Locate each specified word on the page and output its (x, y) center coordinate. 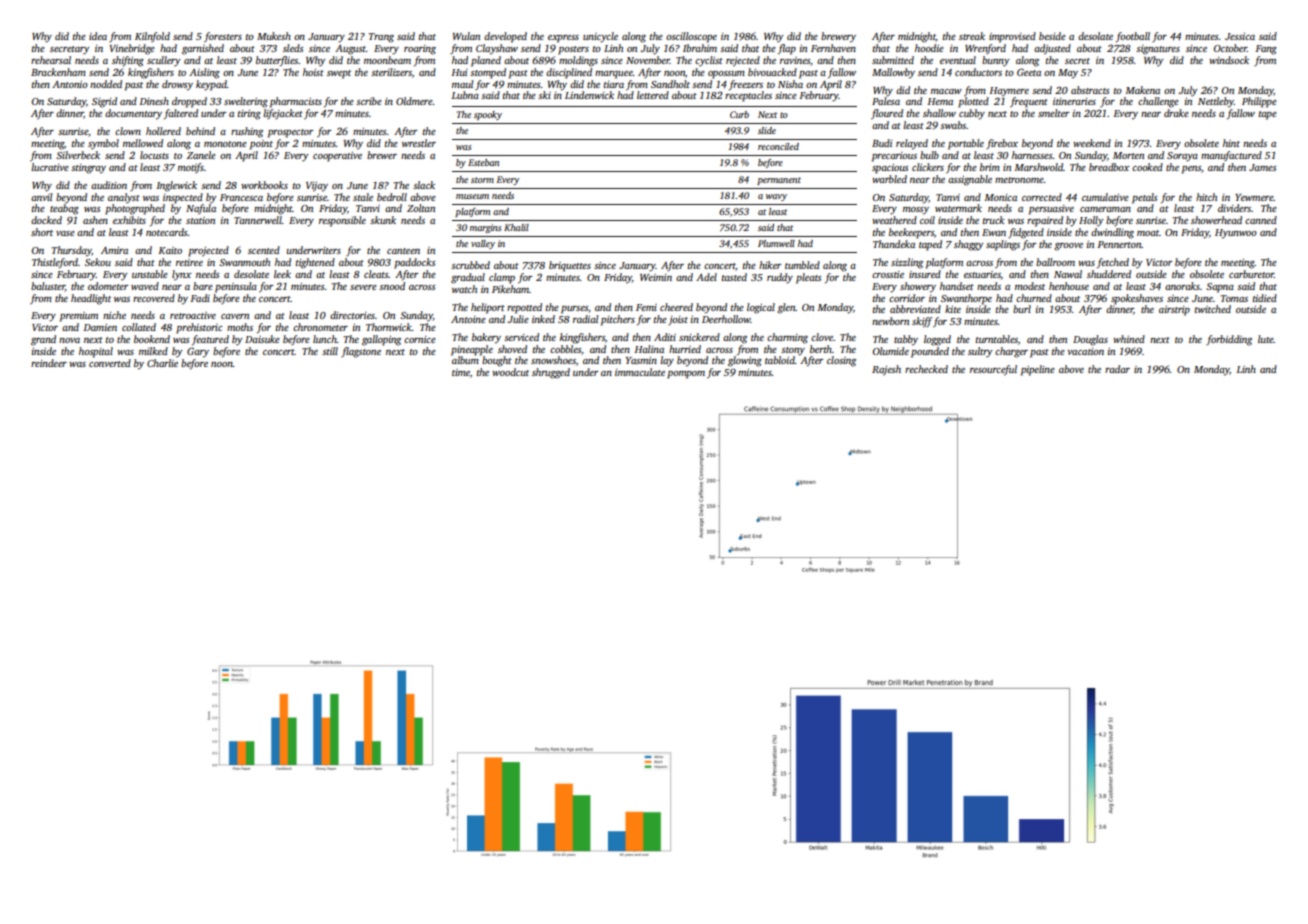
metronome (1019, 180)
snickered (699, 337)
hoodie (929, 48)
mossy (916, 211)
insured (925, 274)
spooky (488, 115)
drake (1176, 113)
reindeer (49, 363)
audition (109, 185)
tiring (249, 115)
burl (1022, 309)
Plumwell (776, 243)
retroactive (193, 315)
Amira (114, 250)
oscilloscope (691, 37)
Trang (381, 38)
